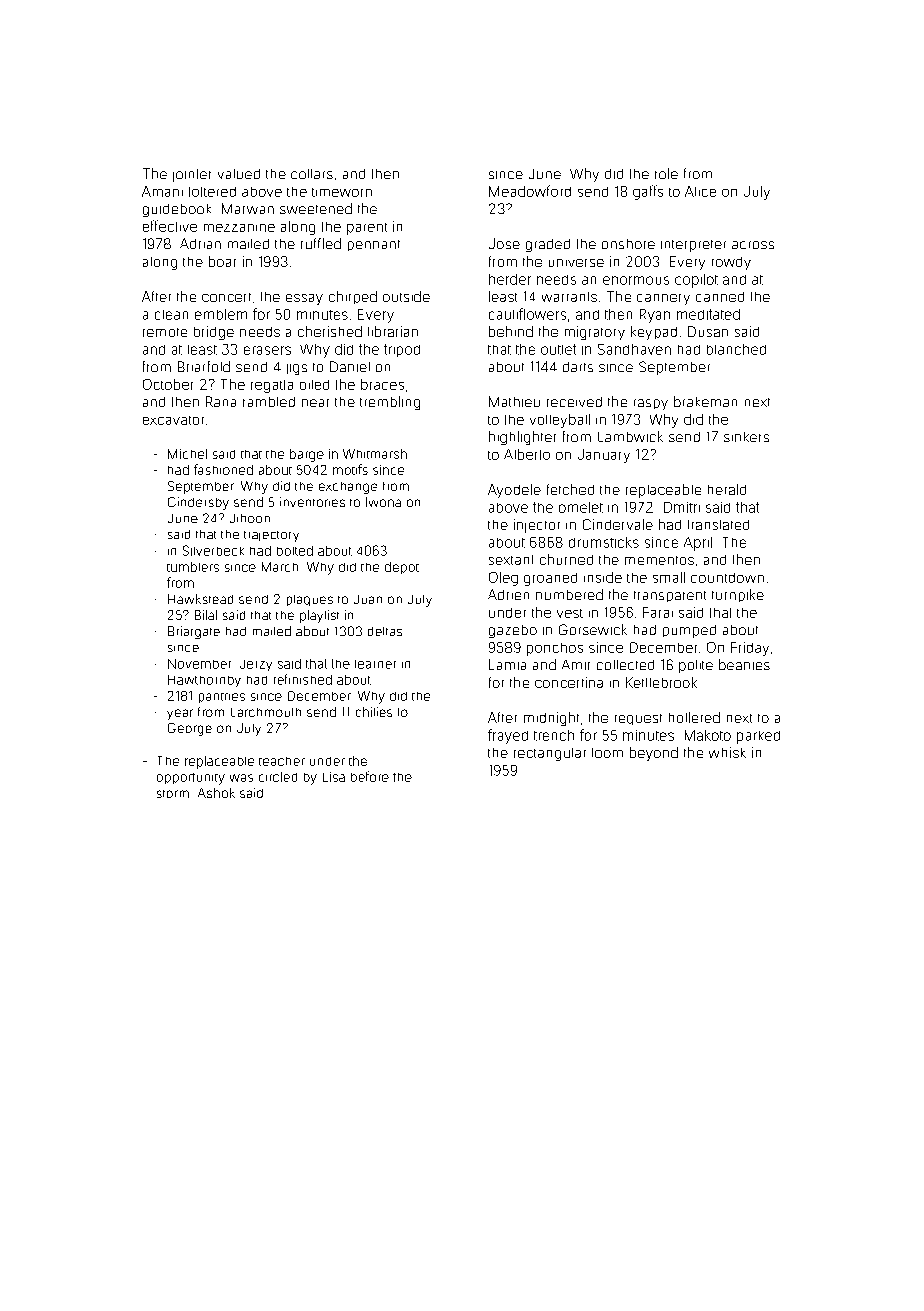 Image resolution: width=924 pixels, height=1311 pixels. I want to click on Meadowford, so click(530, 191).
